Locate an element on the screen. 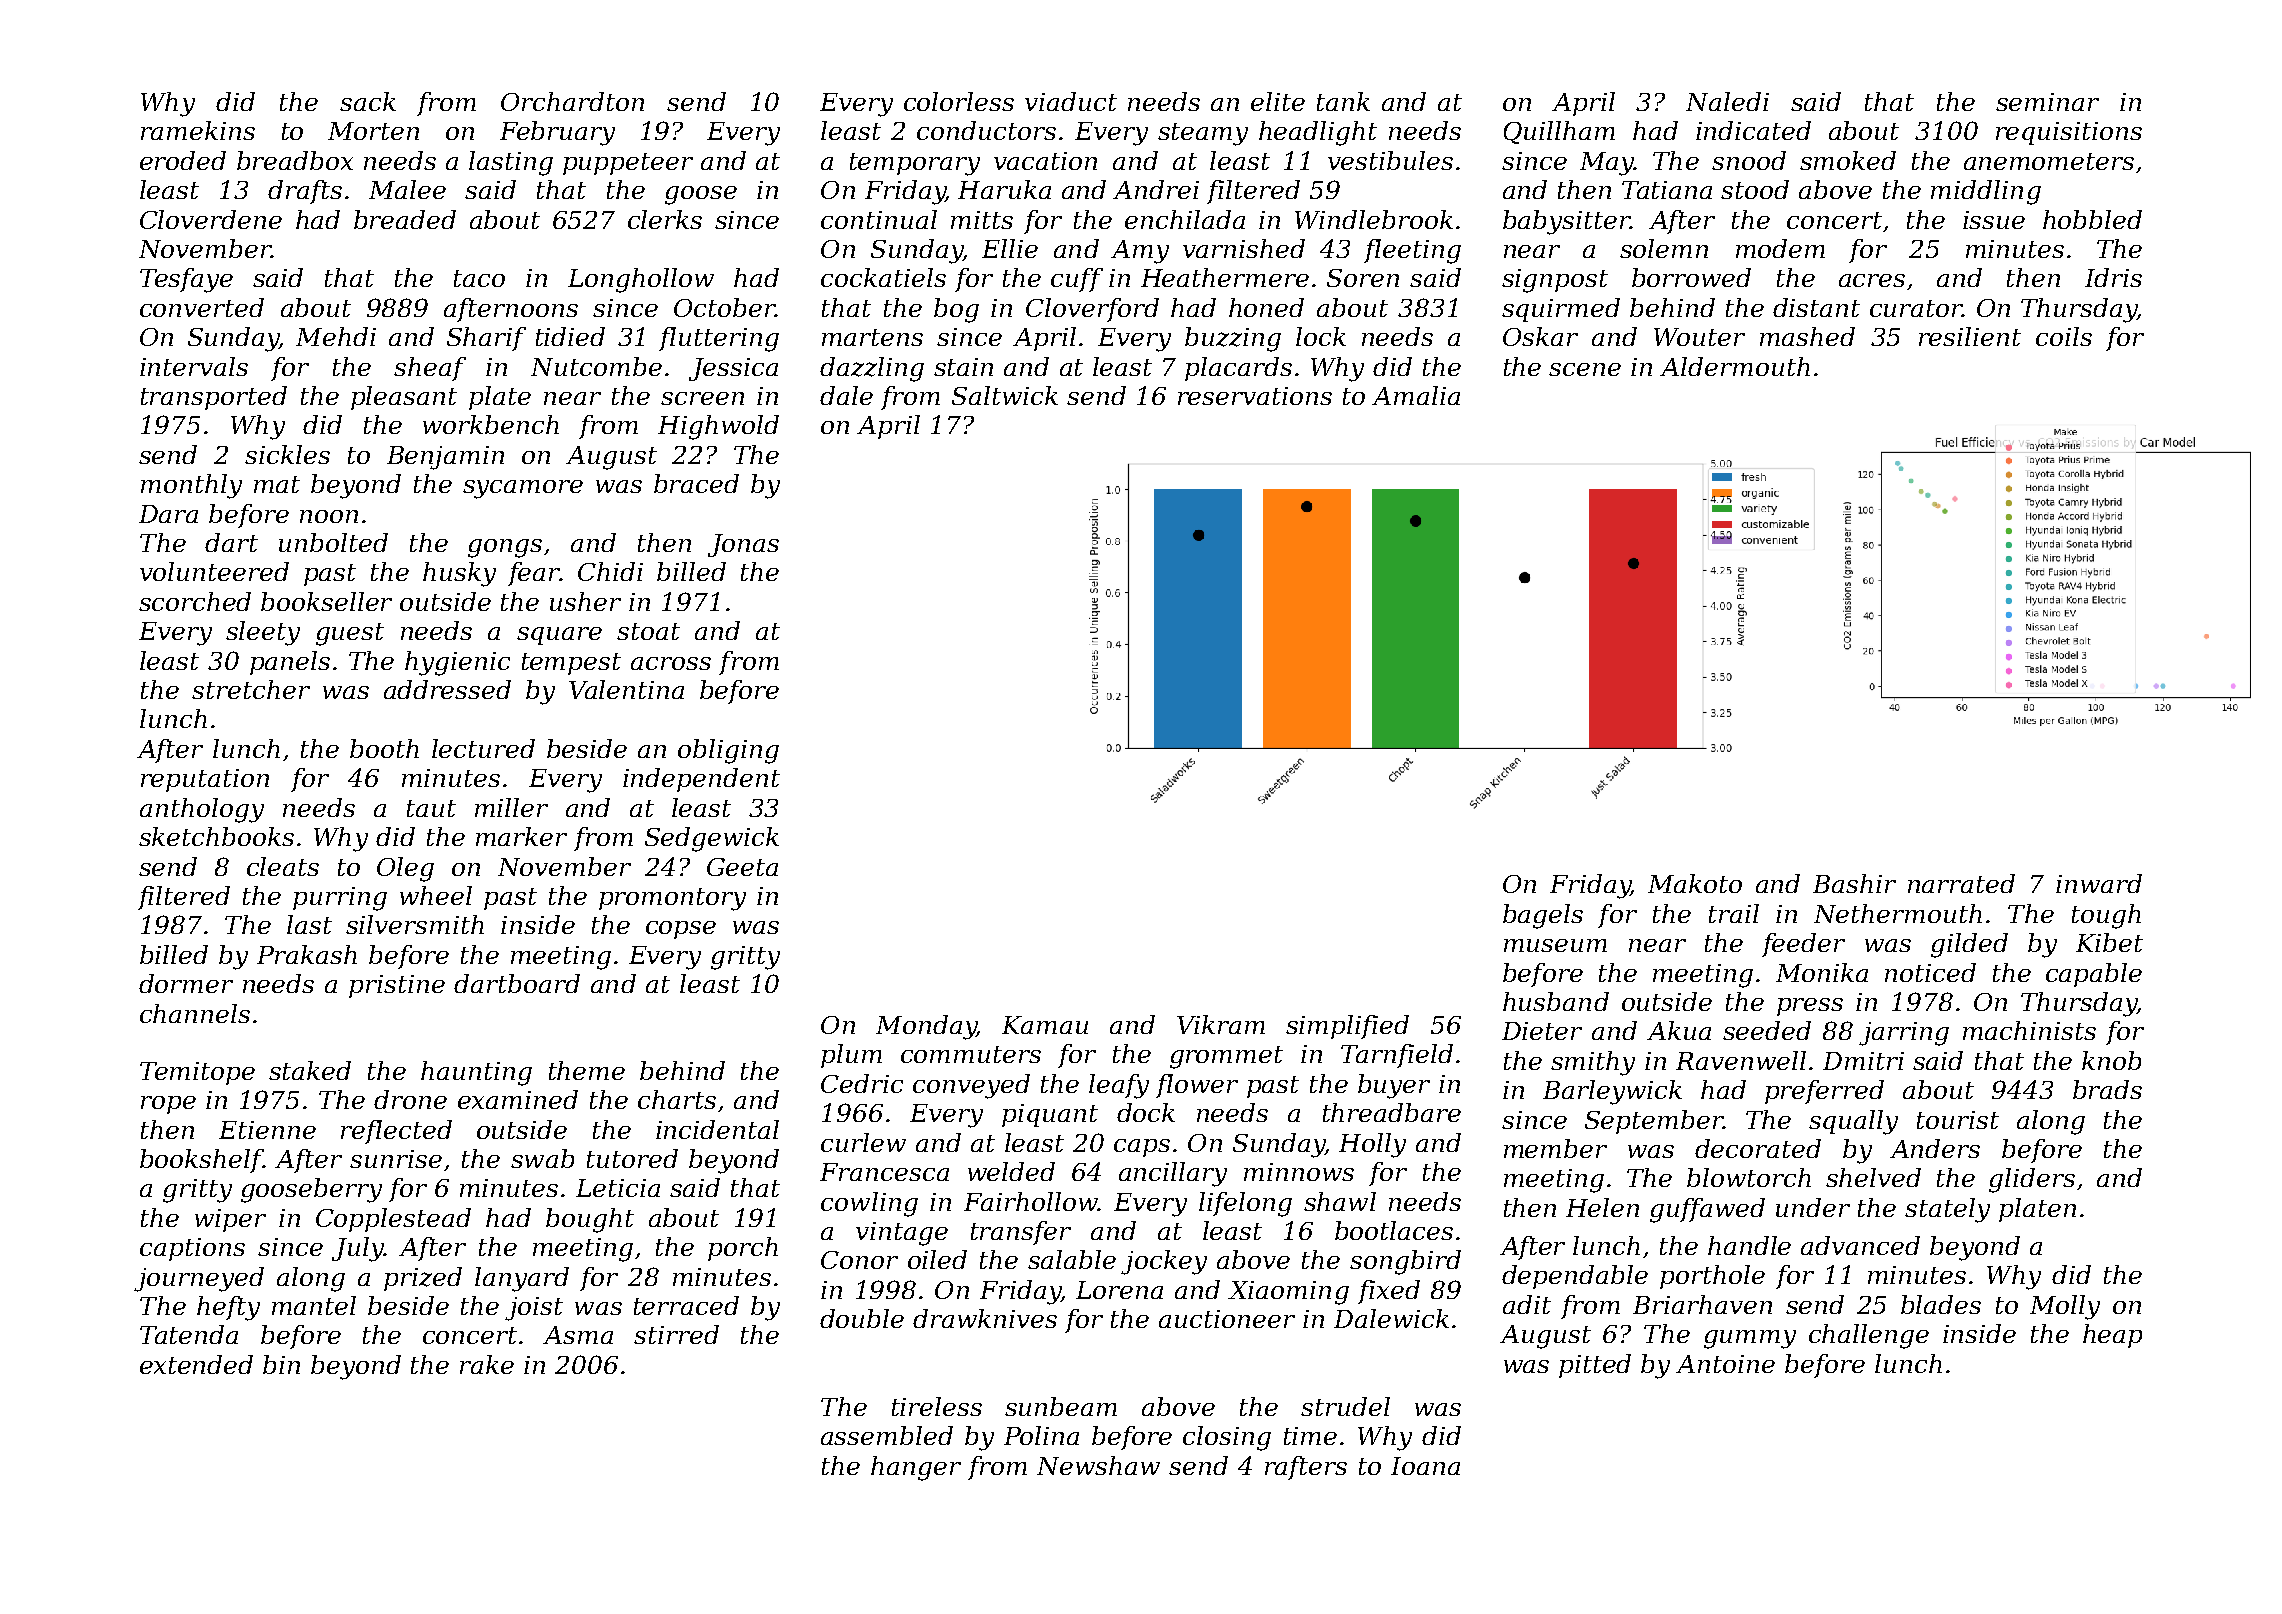 The height and width of the screenshot is (1614, 2282). wiper is located at coordinates (230, 1220).
